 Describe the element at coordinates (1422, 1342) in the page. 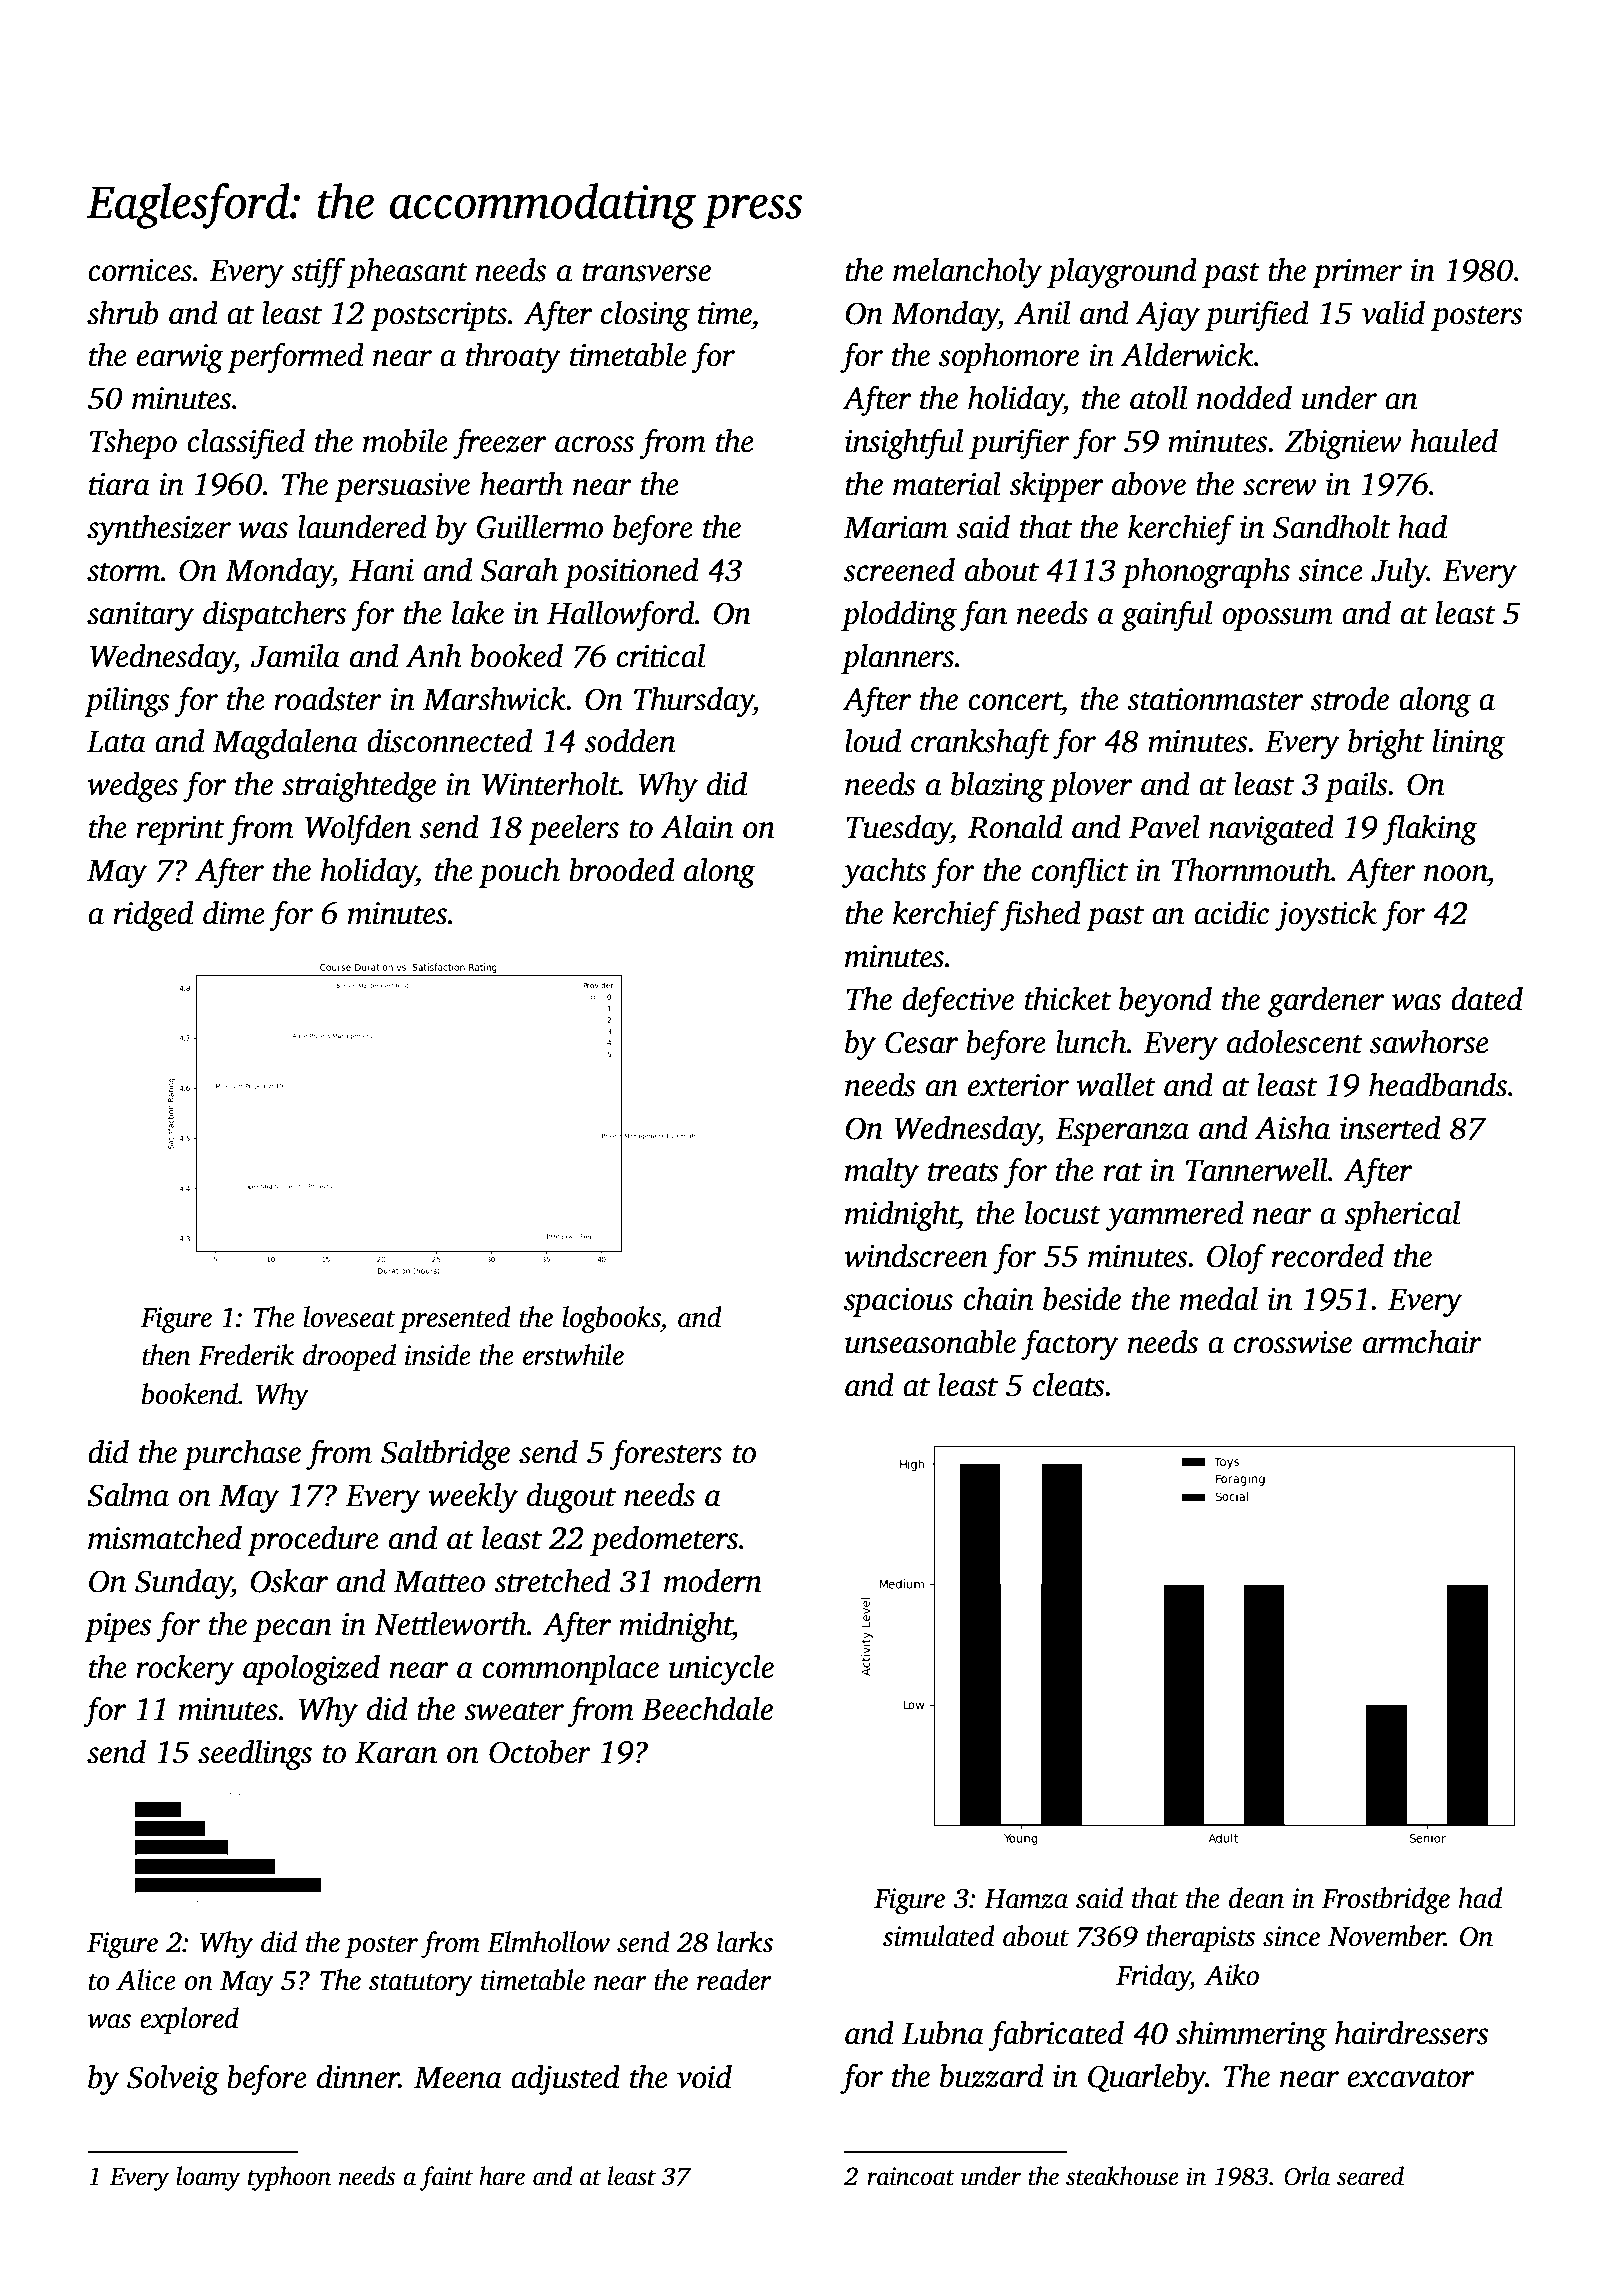

I see `armchair` at that location.
